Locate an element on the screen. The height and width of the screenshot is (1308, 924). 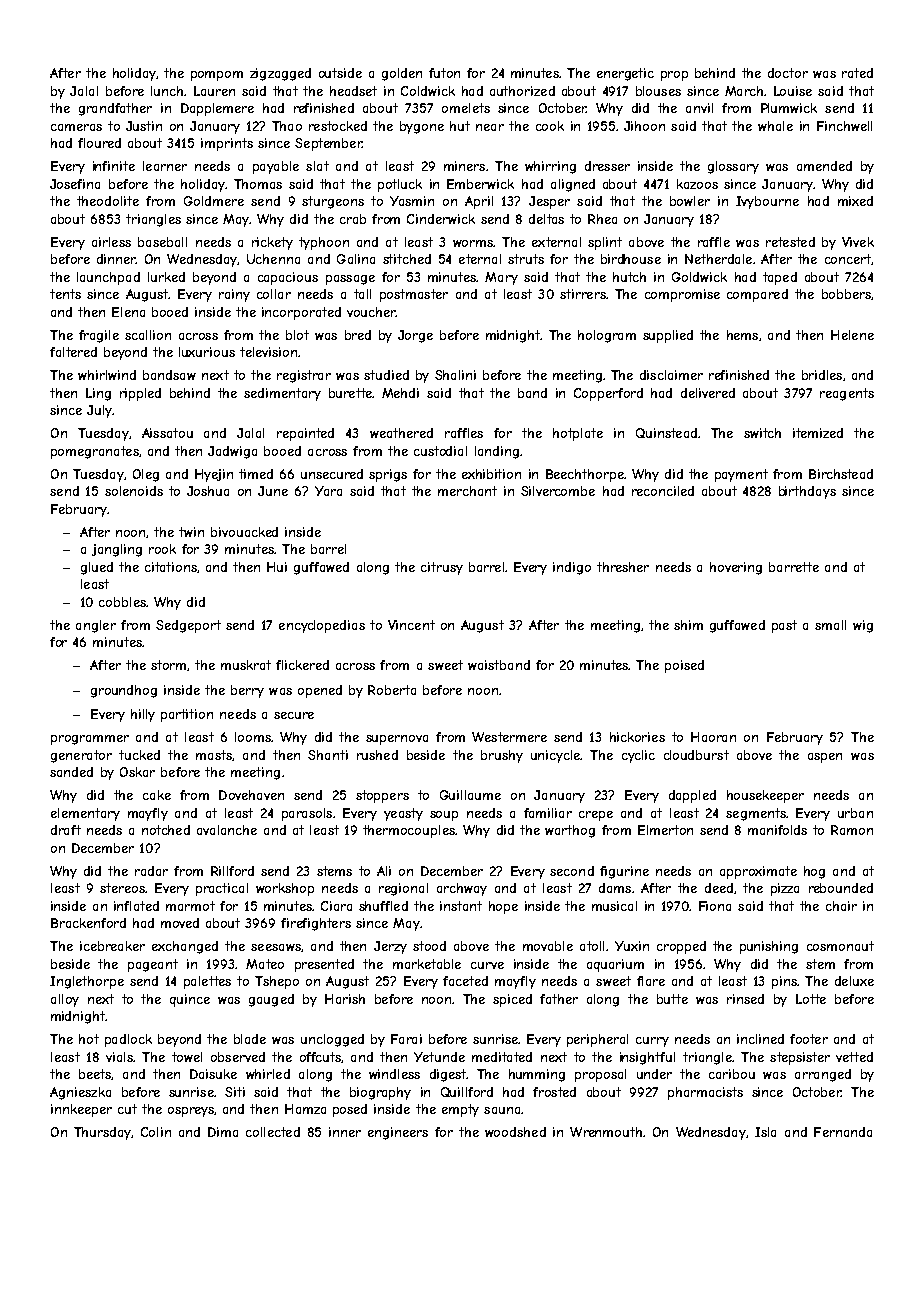
groundhog is located at coordinates (124, 691).
